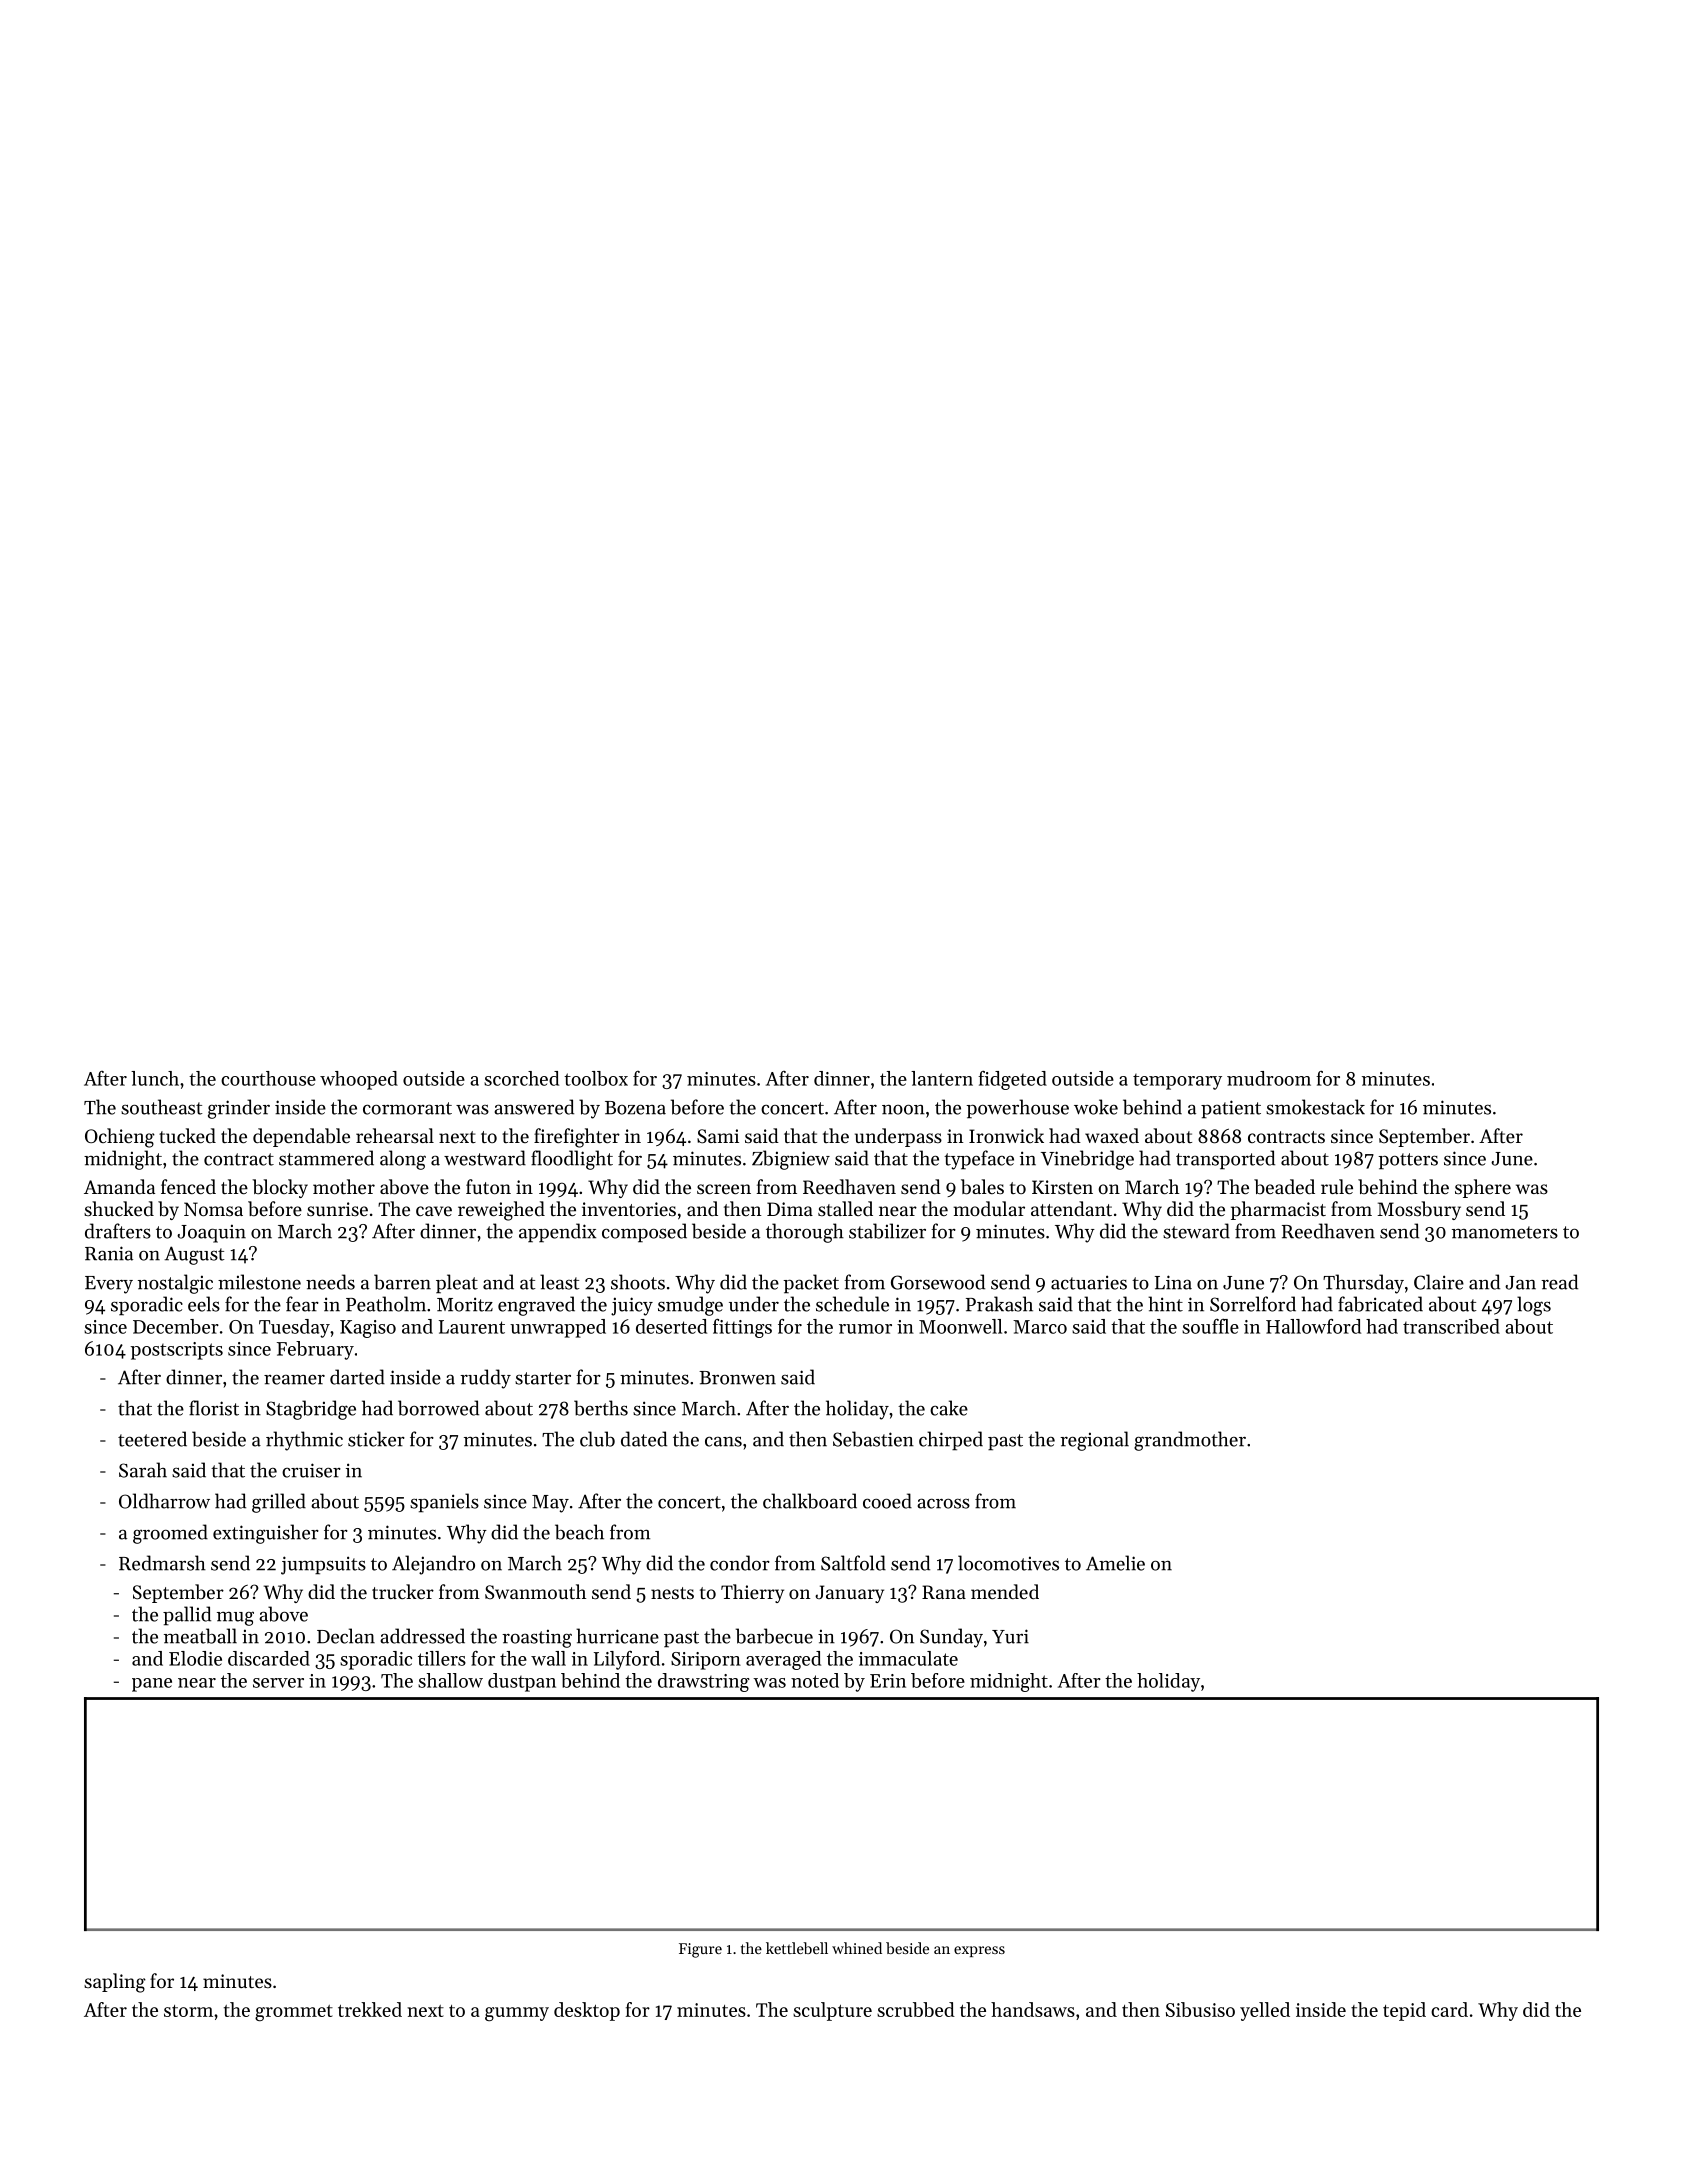 This page has height=2178, width=1683. Describe the element at coordinates (1094, 1441) in the page. I see `regional` at that location.
